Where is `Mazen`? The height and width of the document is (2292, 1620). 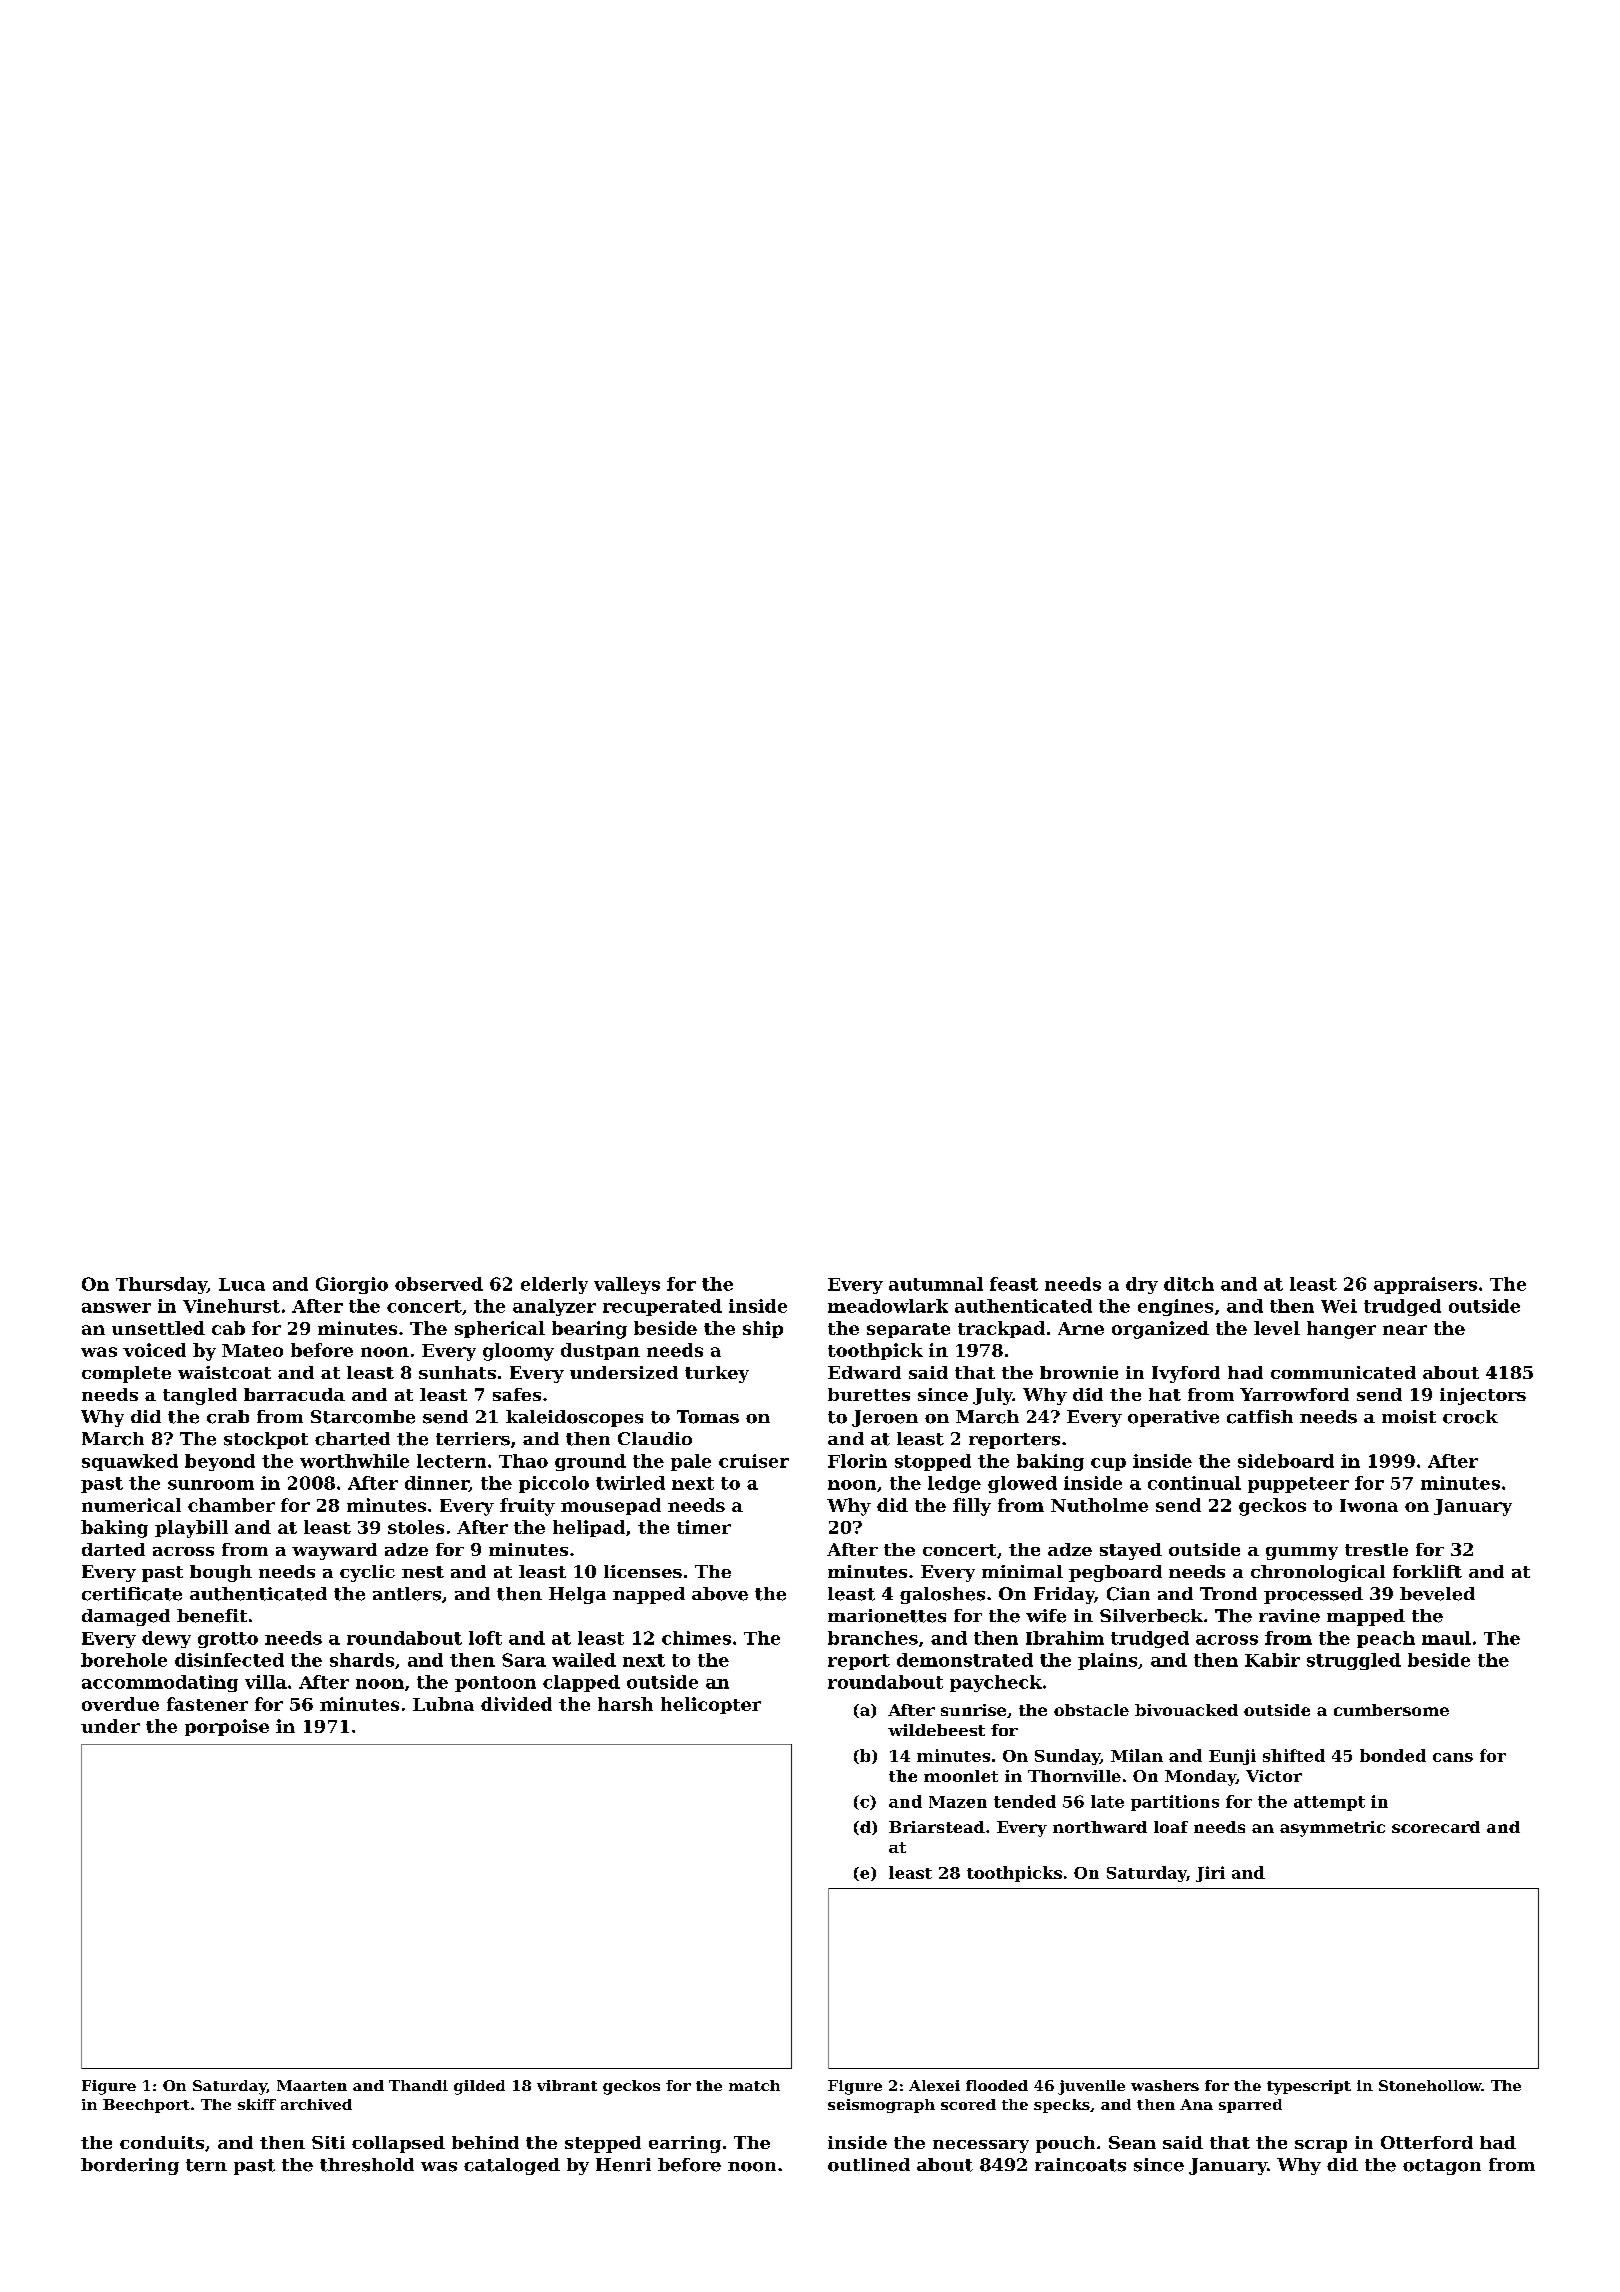 Mazen is located at coordinates (958, 1802).
